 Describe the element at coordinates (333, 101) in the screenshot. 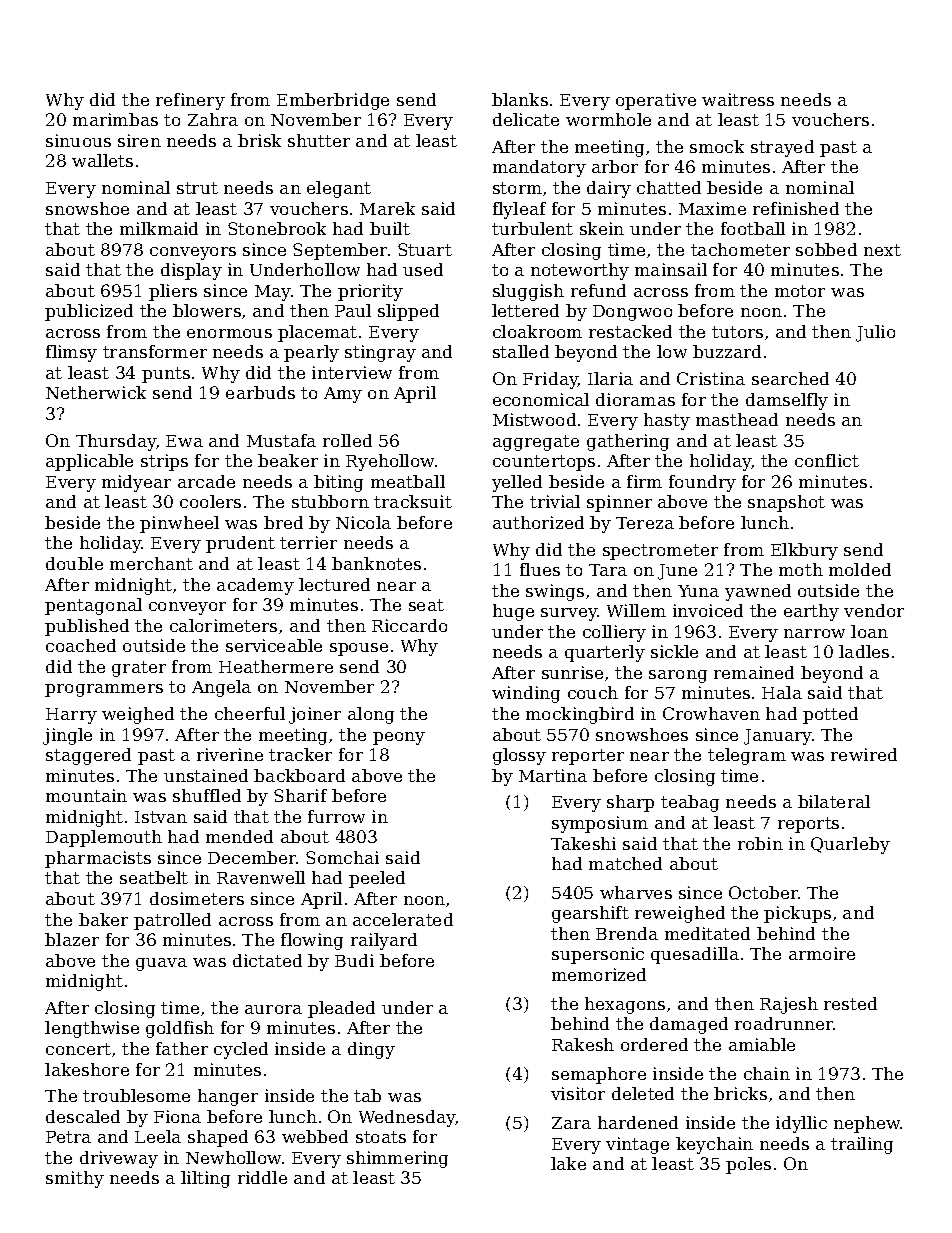

I see `Emberbridge` at that location.
